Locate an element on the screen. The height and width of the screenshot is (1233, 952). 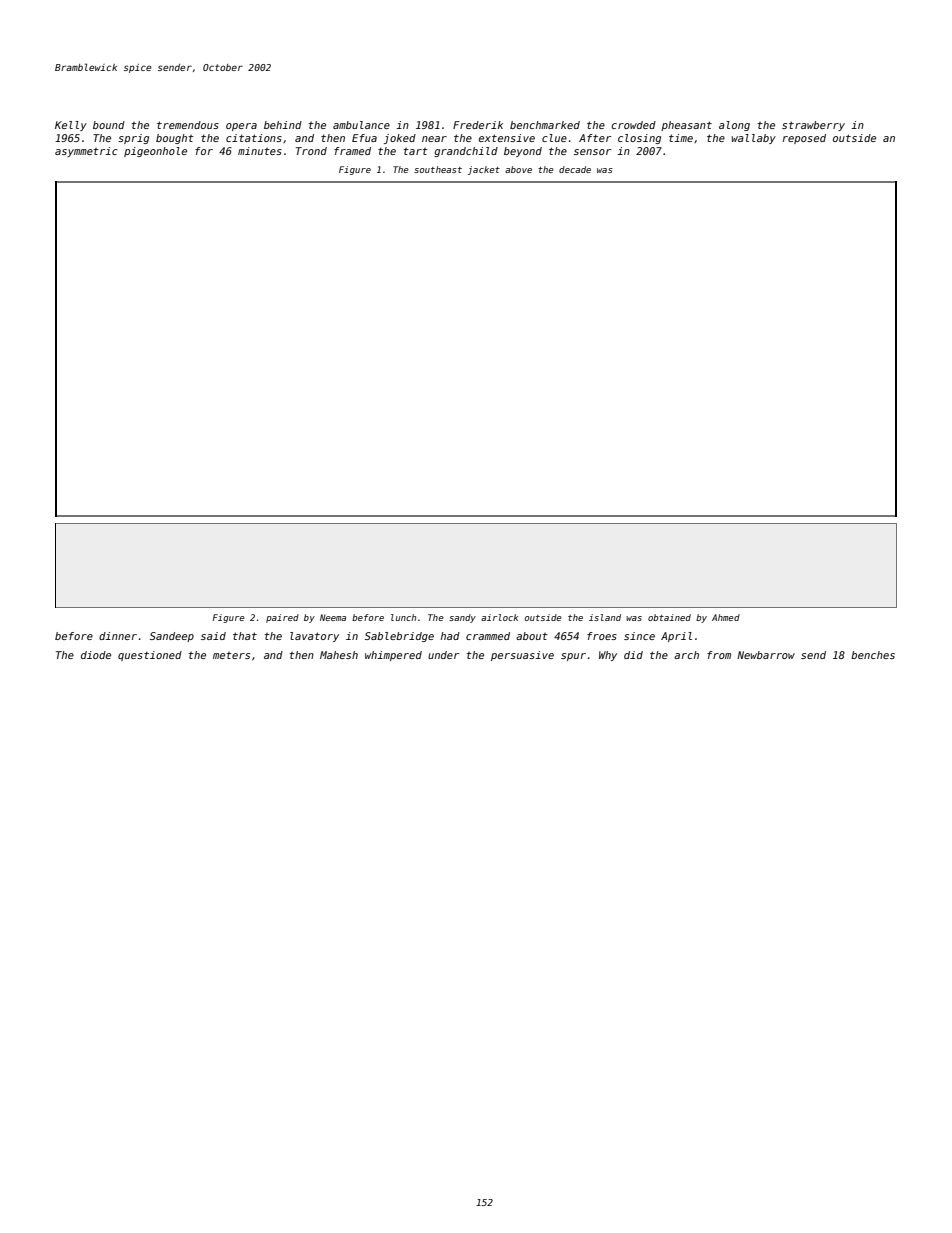
airlock is located at coordinates (499, 617).
